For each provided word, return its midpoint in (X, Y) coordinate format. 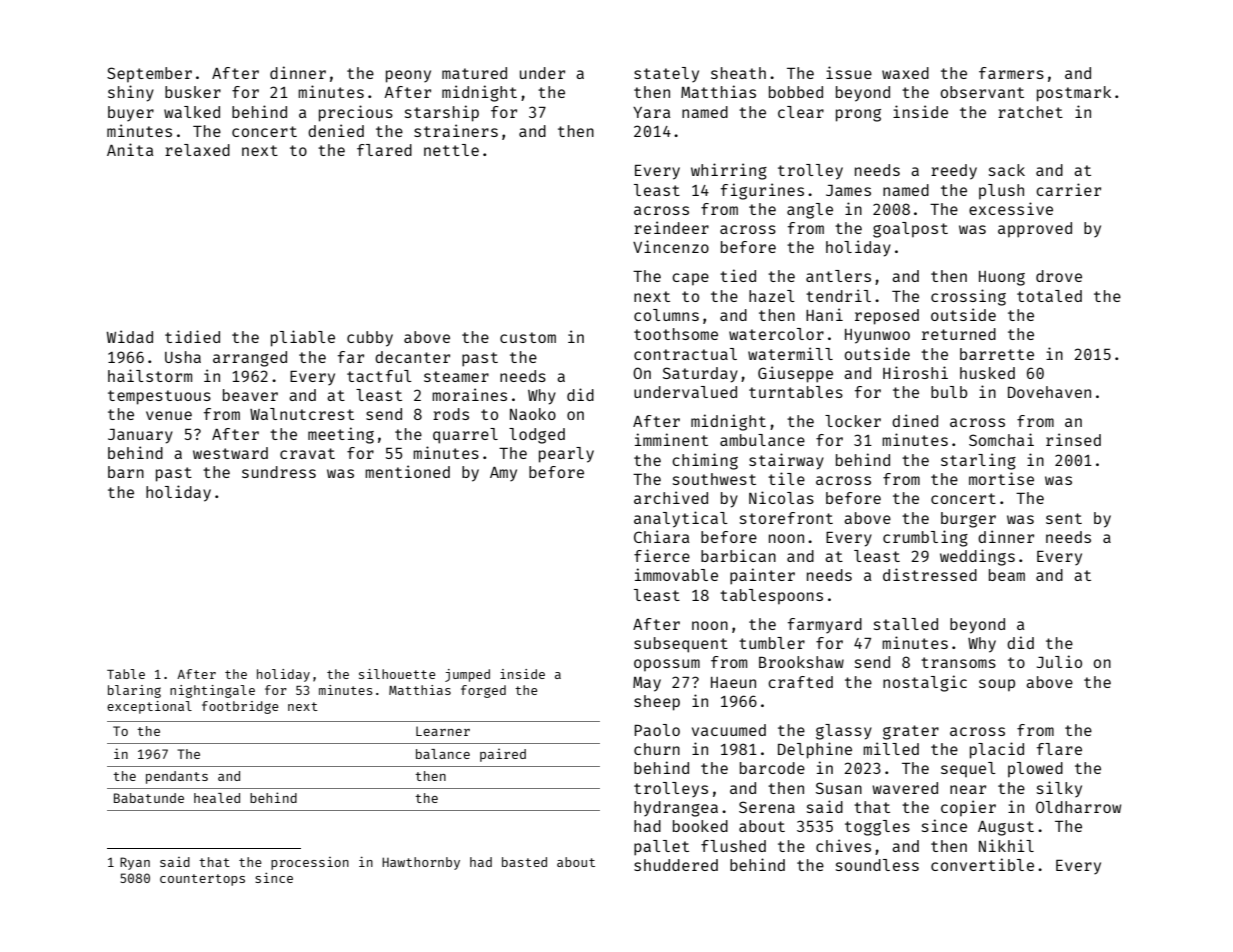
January (140, 436)
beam (1007, 575)
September (149, 75)
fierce (662, 555)
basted (524, 862)
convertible (982, 864)
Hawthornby (421, 863)
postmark (1074, 94)
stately (666, 75)
